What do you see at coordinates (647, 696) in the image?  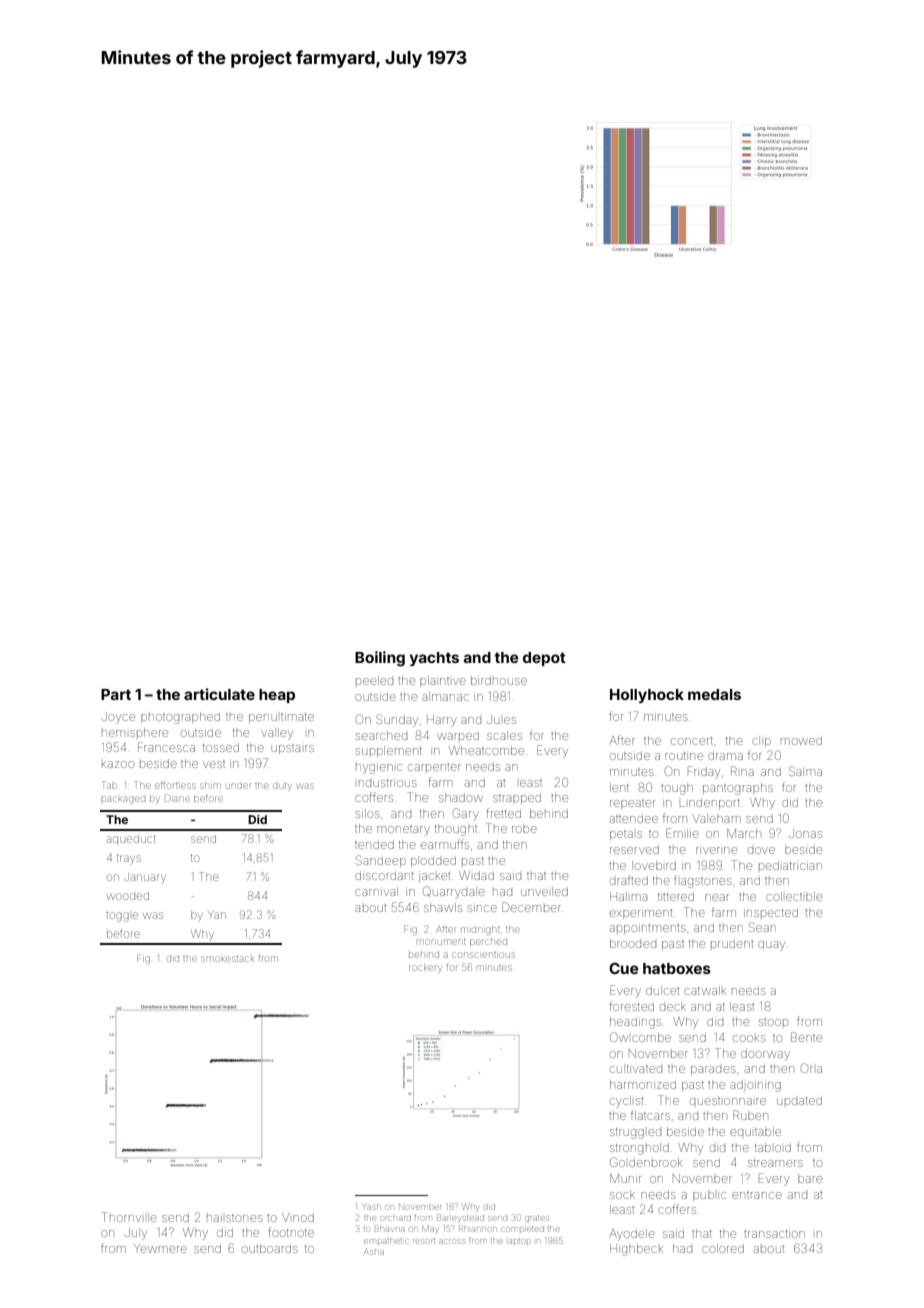 I see `Hollyhock` at bounding box center [647, 696].
